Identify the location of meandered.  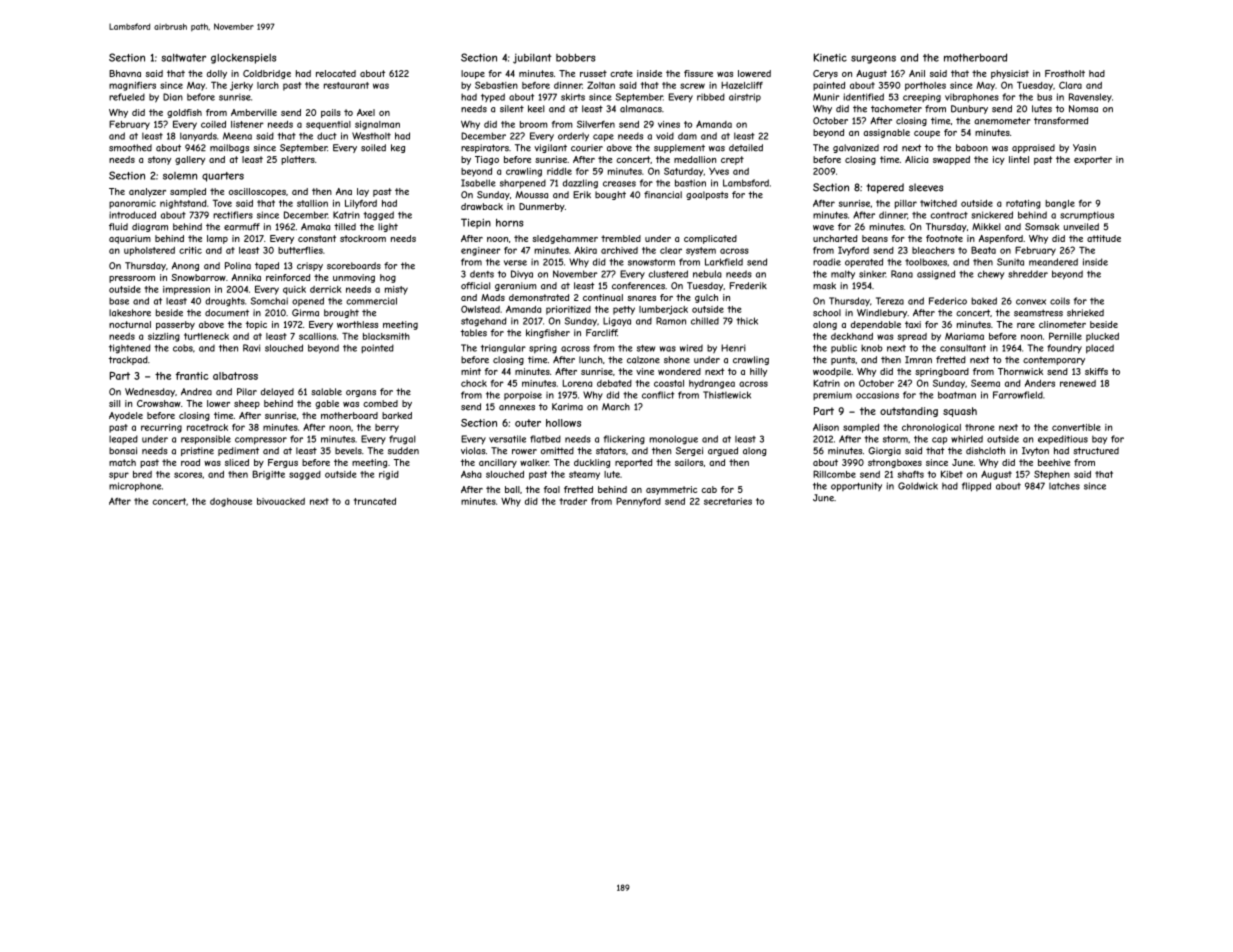
(1053, 262).
